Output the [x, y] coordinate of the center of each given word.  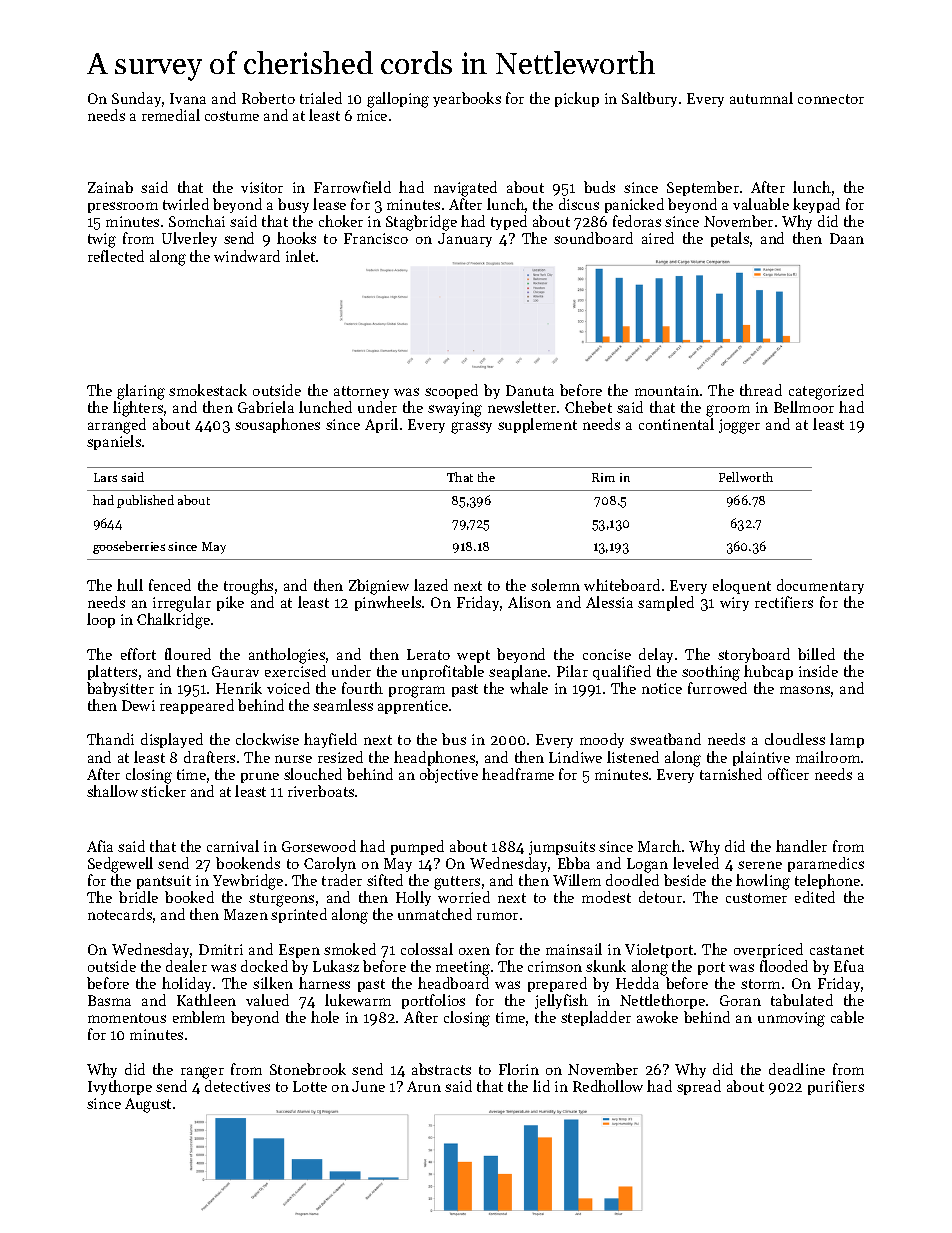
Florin [519, 1069]
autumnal [761, 98]
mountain [667, 390]
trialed [321, 98]
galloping [398, 100]
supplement [537, 425]
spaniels [114, 442]
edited [815, 897]
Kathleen [206, 1000]
